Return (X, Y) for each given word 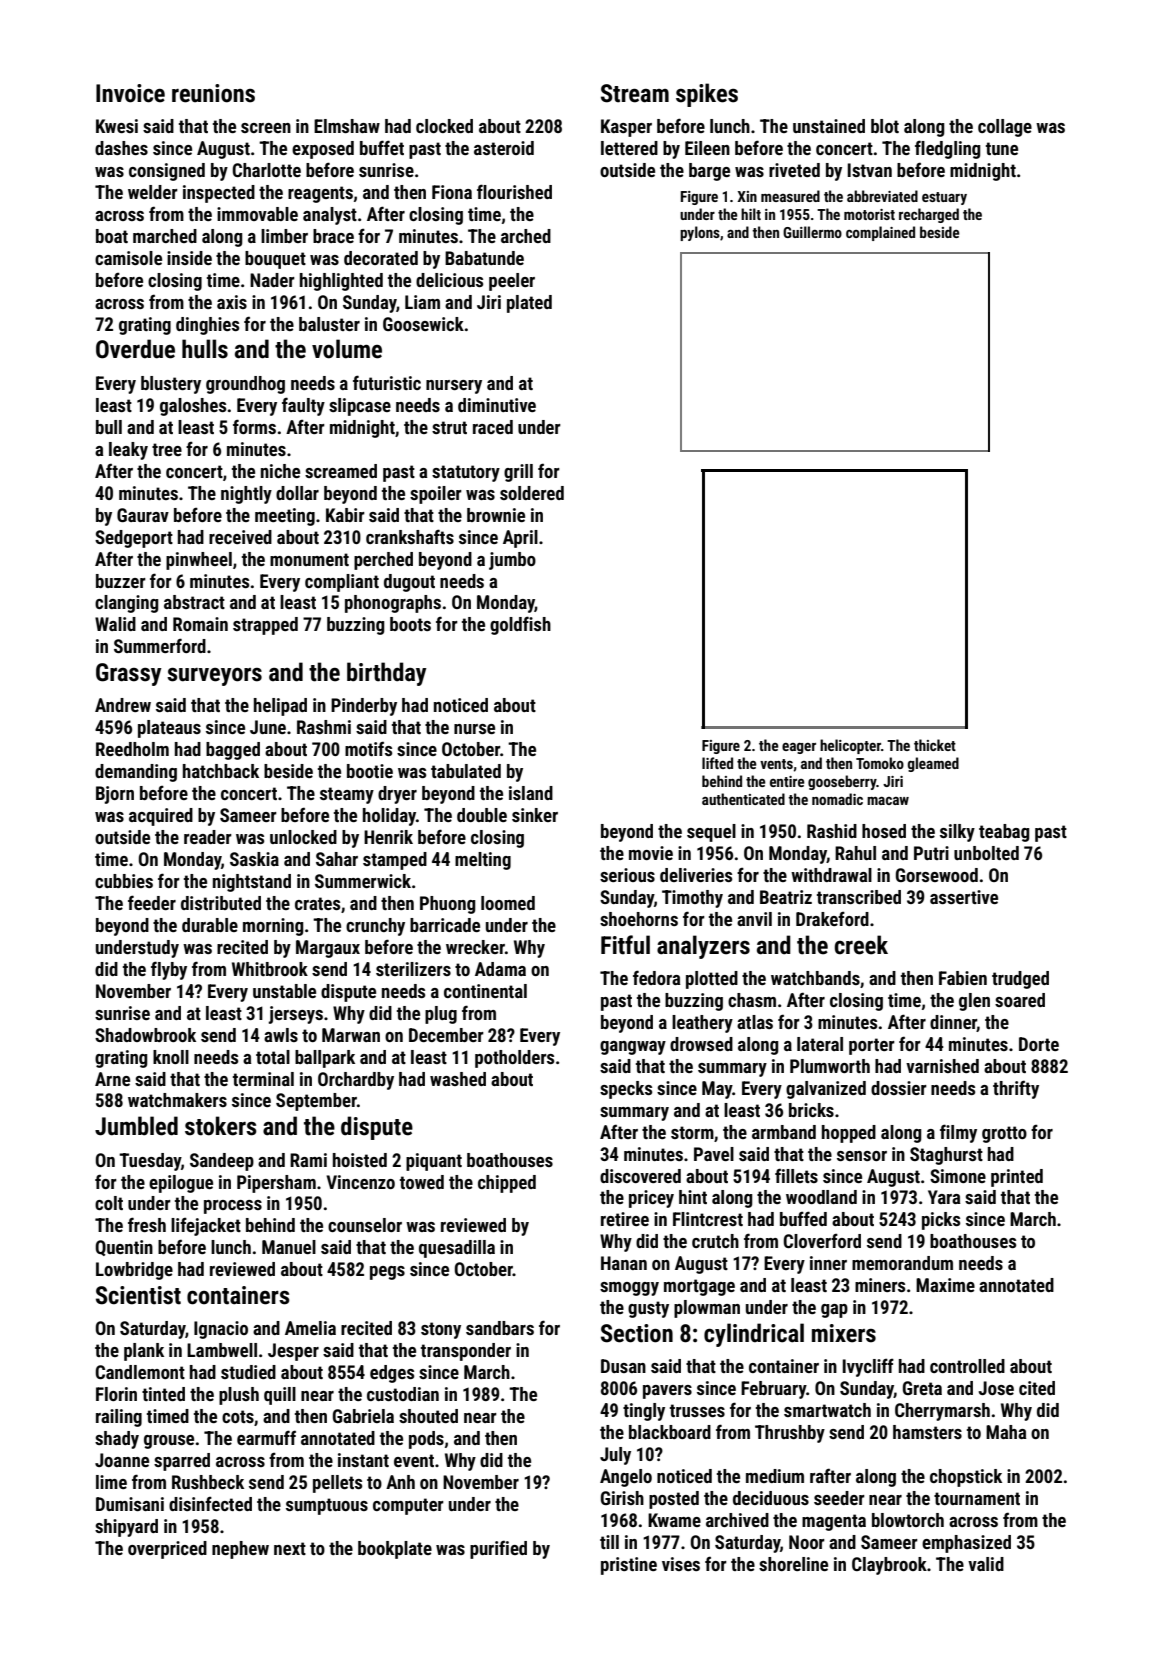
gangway (633, 1048)
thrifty (1016, 1089)
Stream (635, 93)
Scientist (138, 1295)
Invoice (130, 93)
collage (1005, 128)
